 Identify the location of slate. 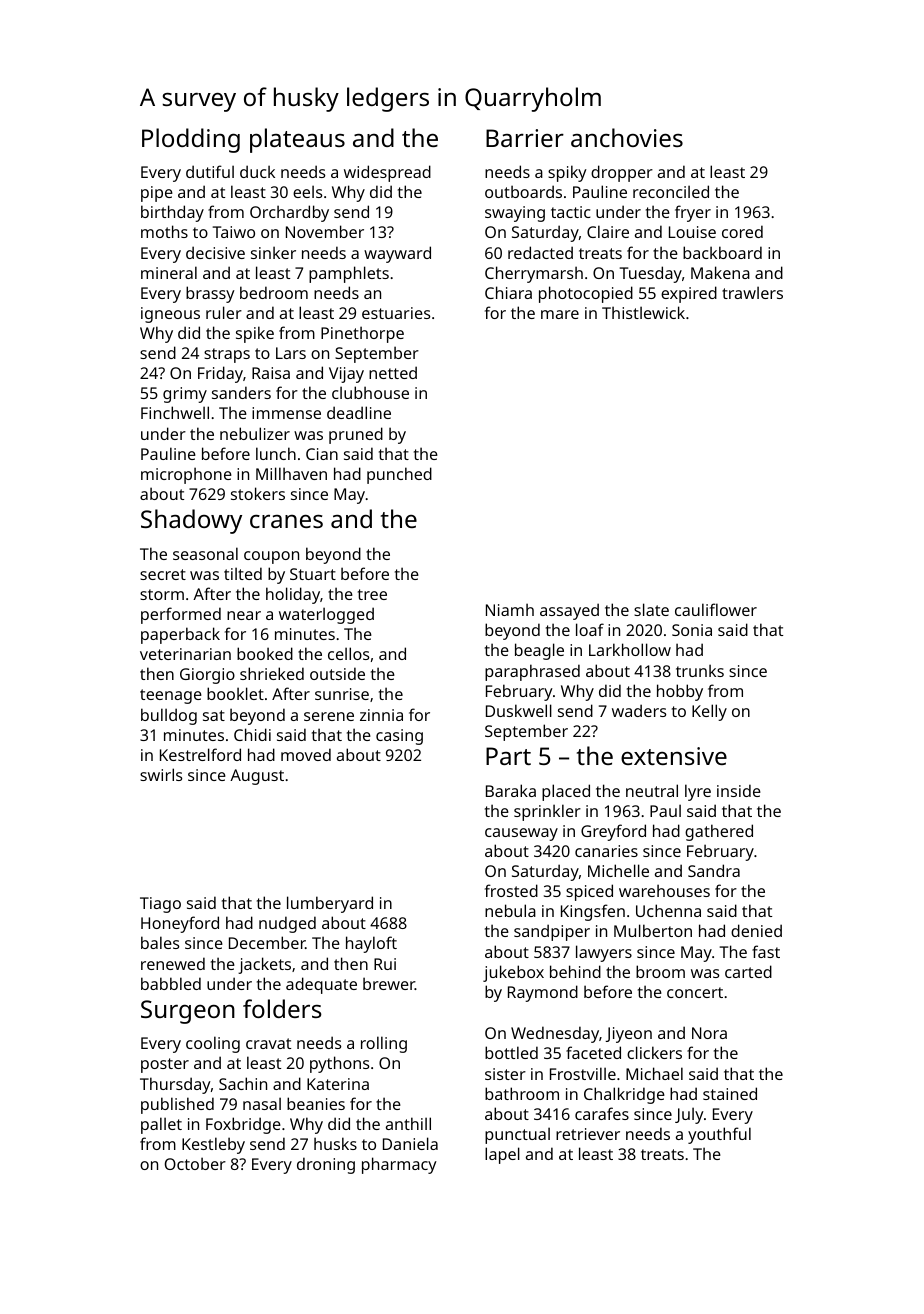
(651, 609).
